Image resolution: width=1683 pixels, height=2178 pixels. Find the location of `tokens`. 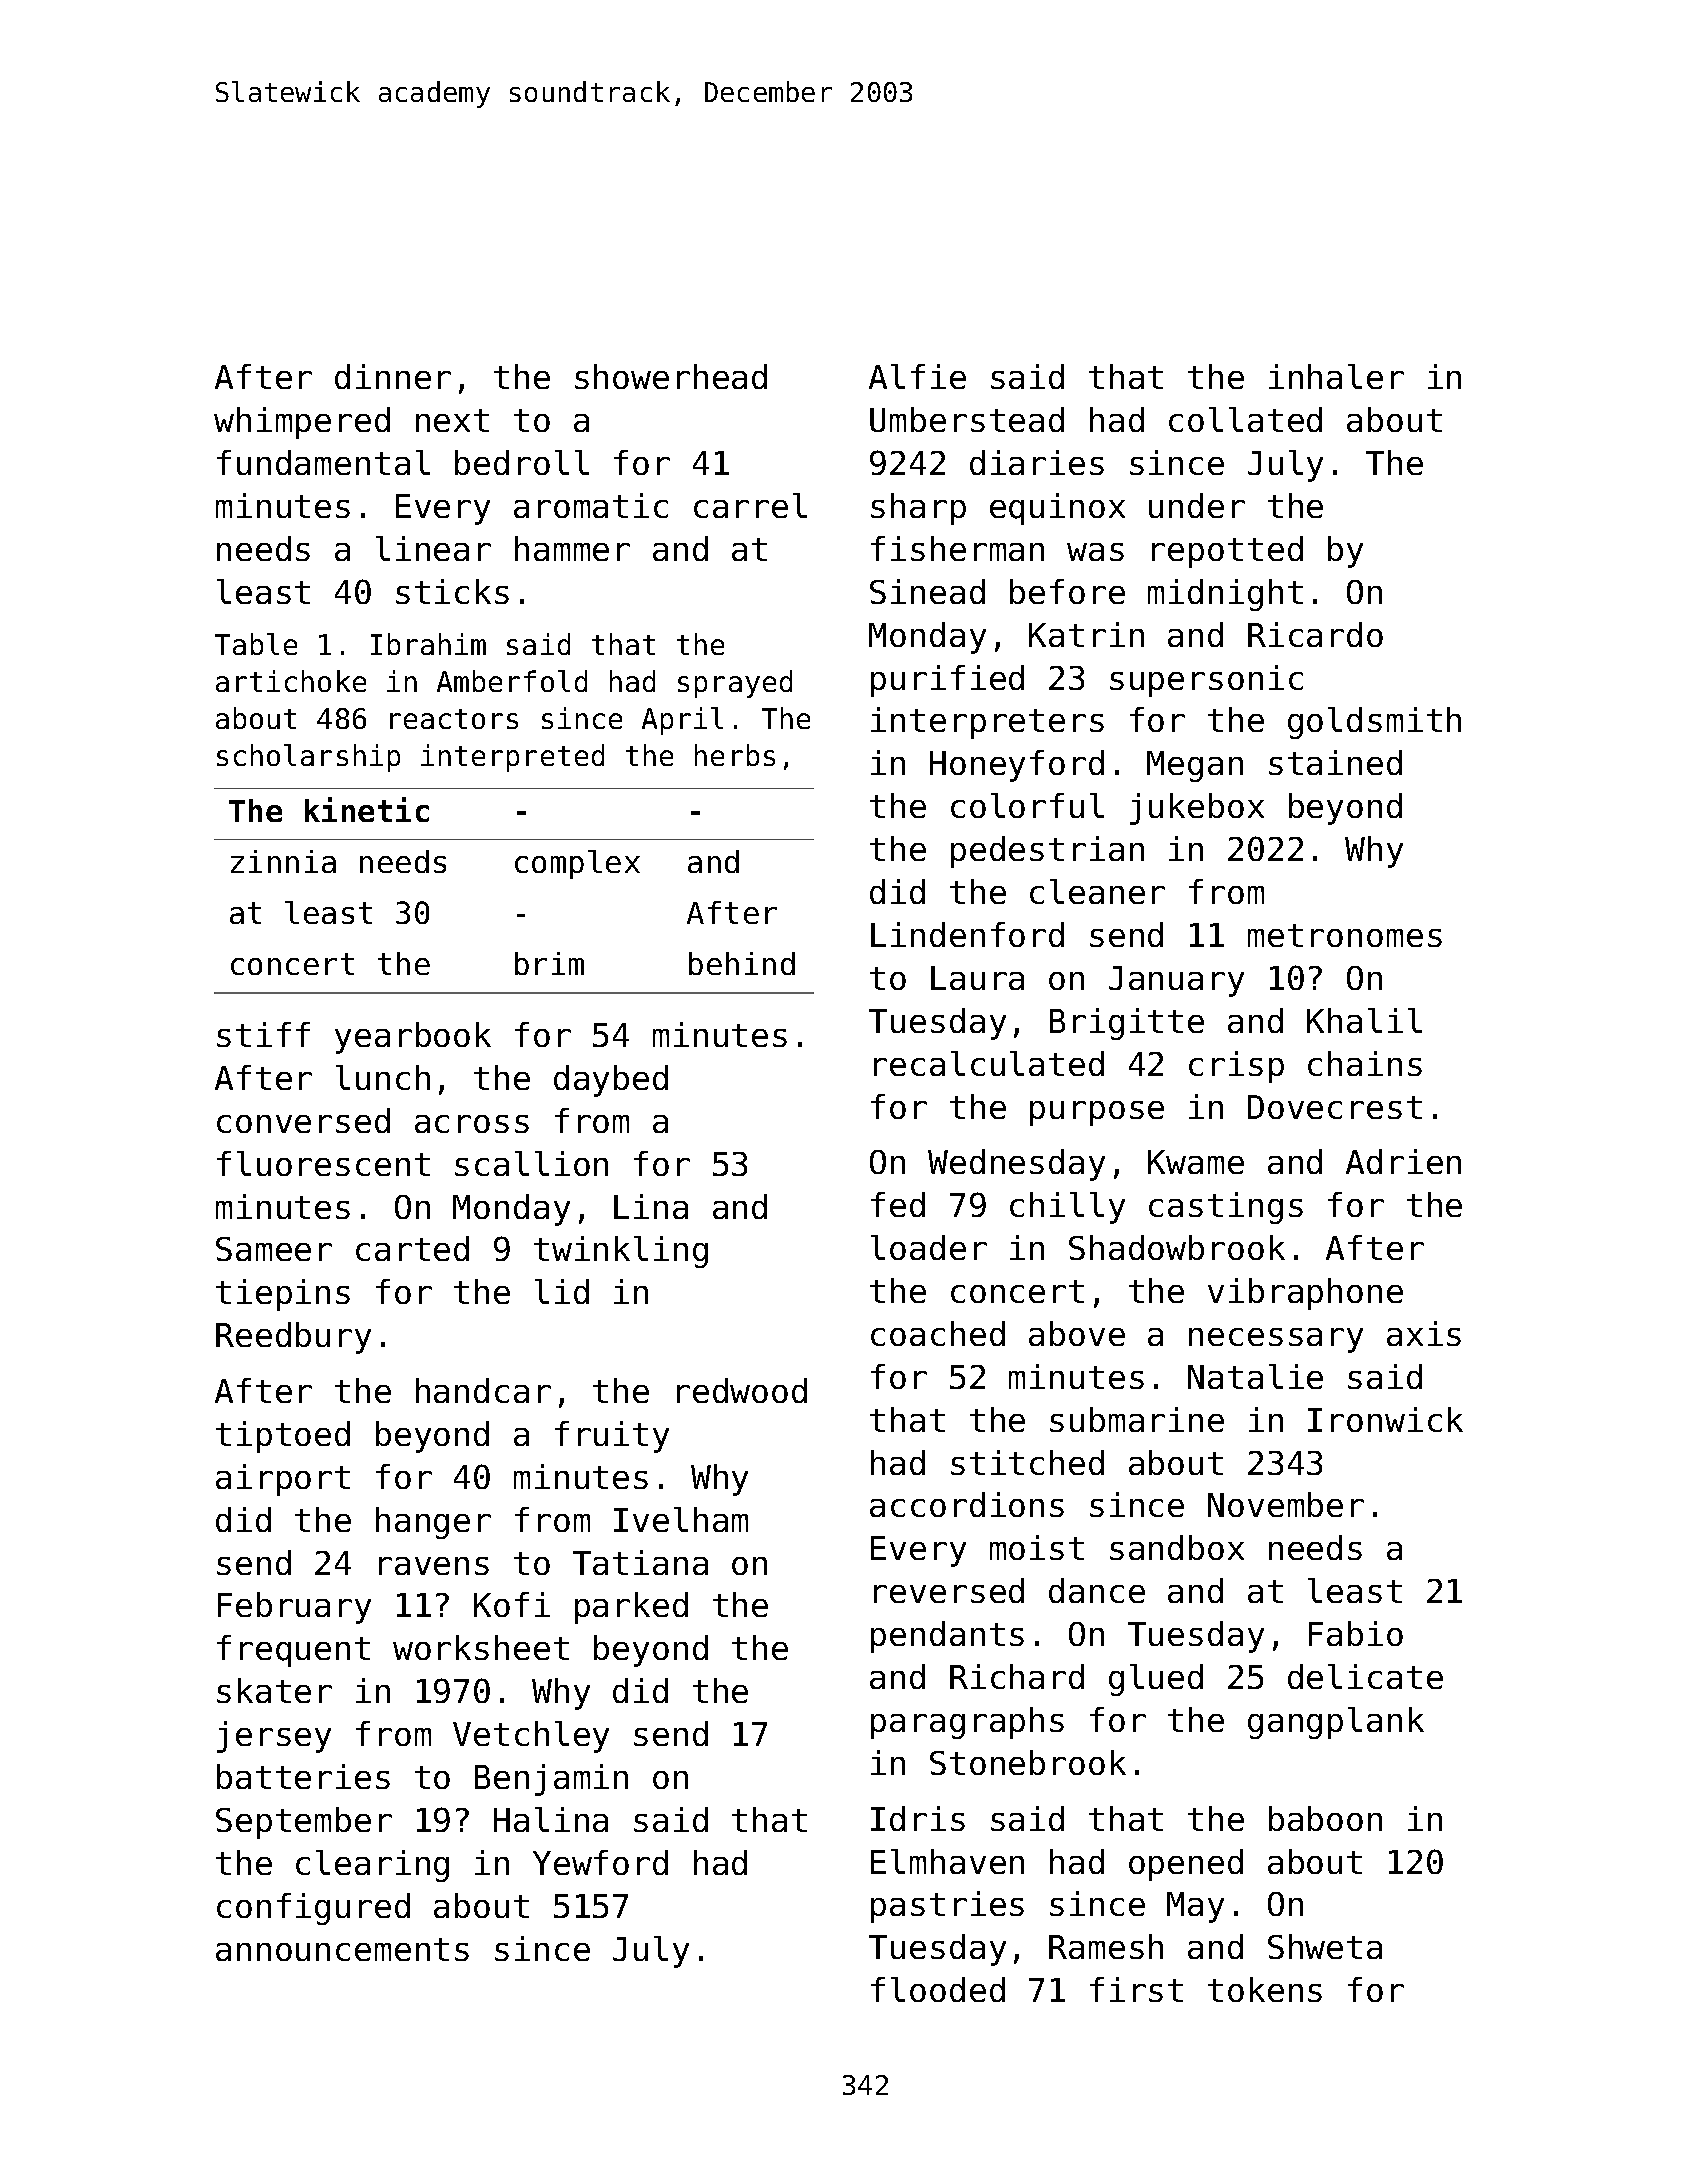

tokens is located at coordinates (1265, 1989).
